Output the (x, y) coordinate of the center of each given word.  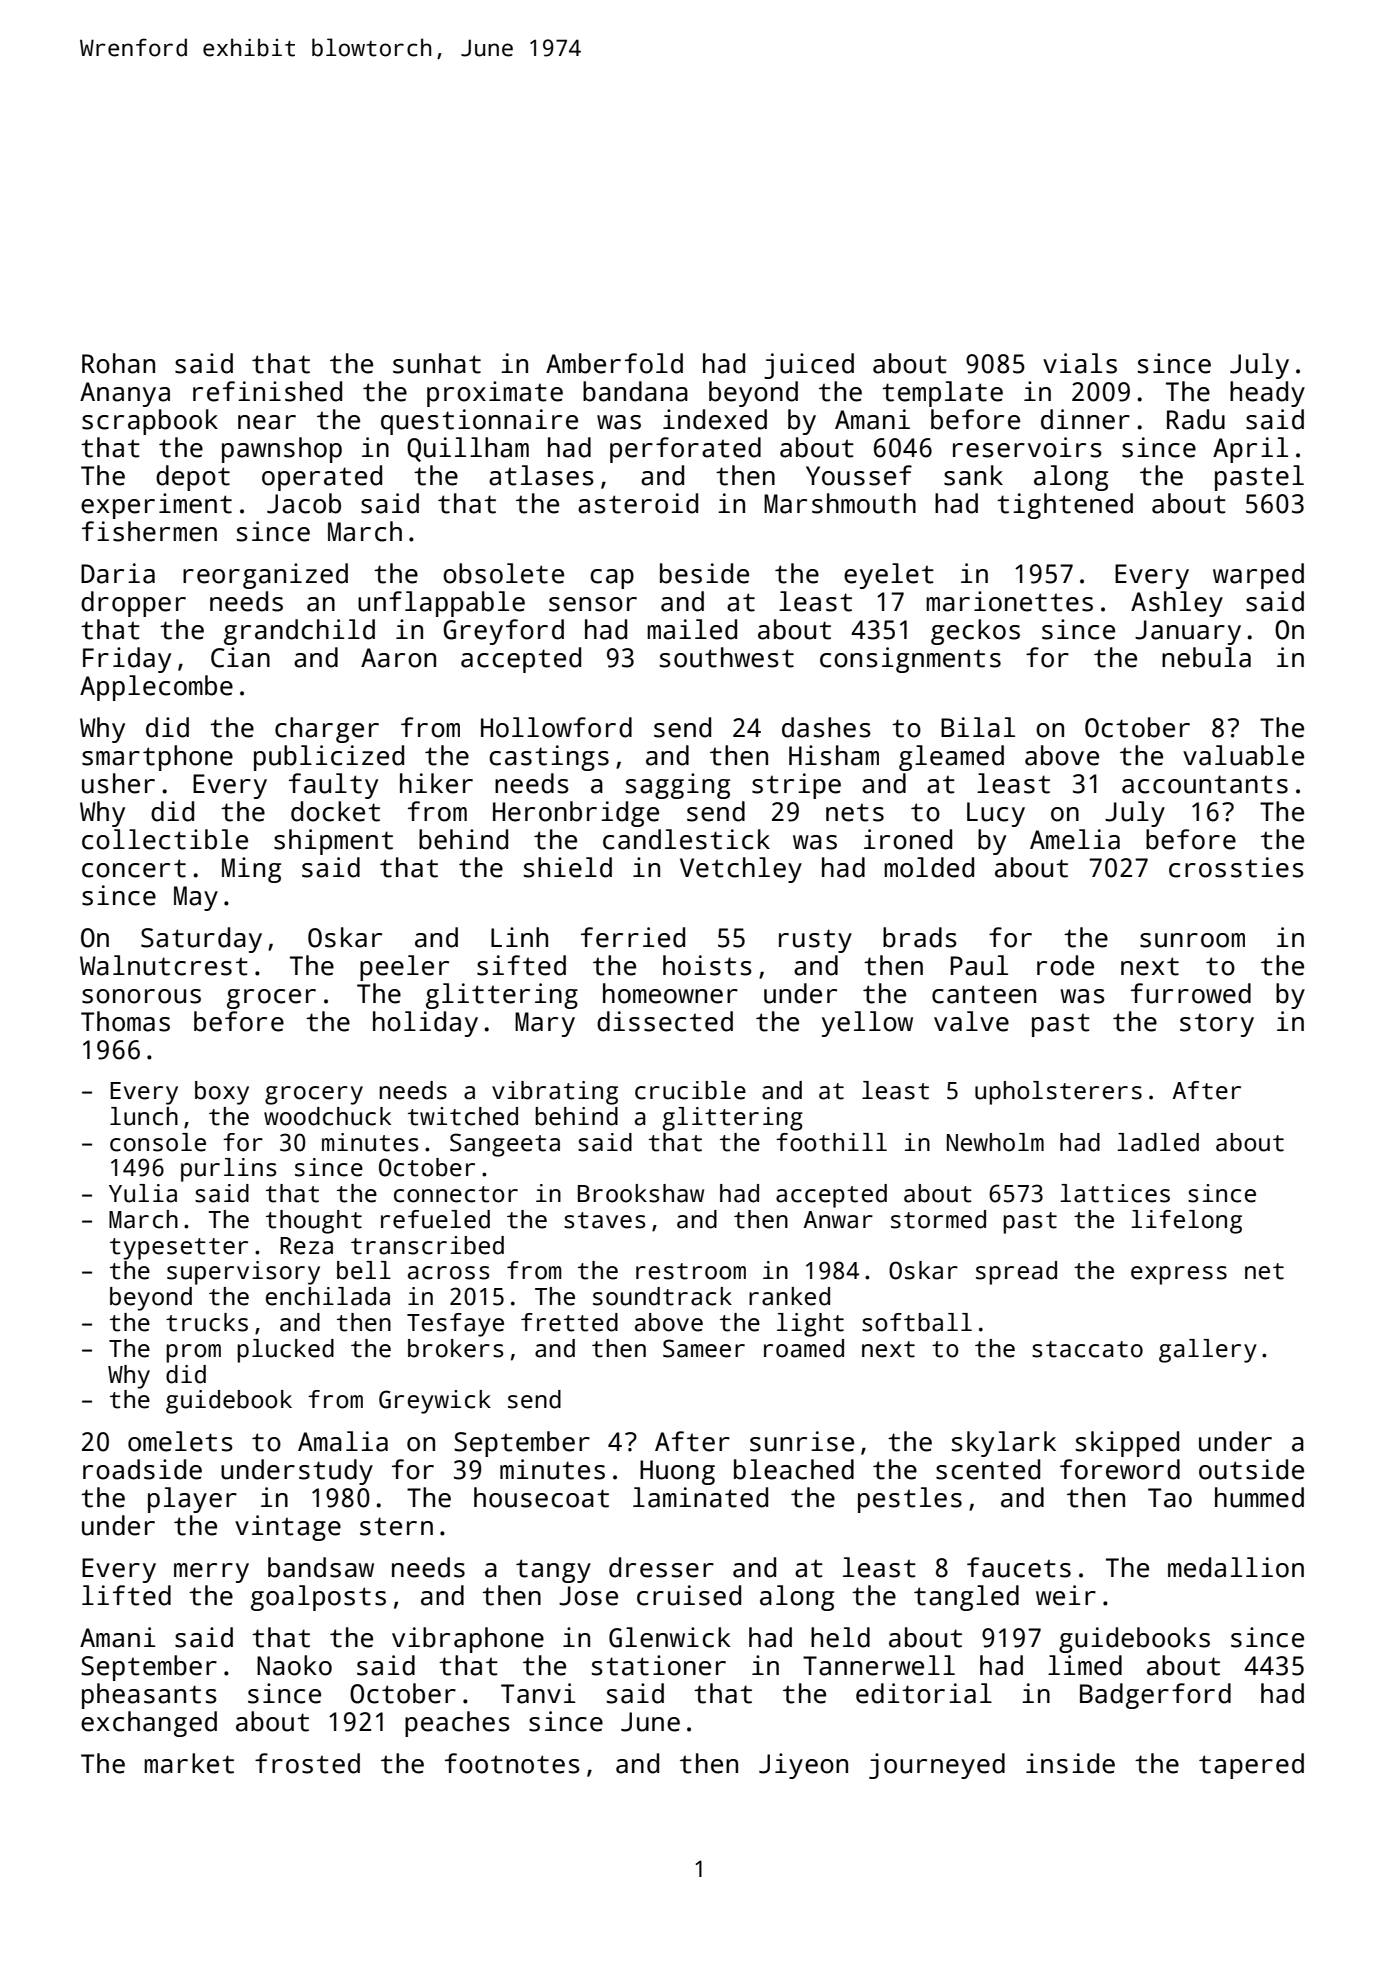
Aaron (398, 658)
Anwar (838, 1220)
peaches (457, 1724)
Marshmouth (840, 503)
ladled (1158, 1142)
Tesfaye (455, 1325)
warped (1258, 576)
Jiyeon (803, 1766)
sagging (678, 786)
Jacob (304, 503)
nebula (1206, 657)
